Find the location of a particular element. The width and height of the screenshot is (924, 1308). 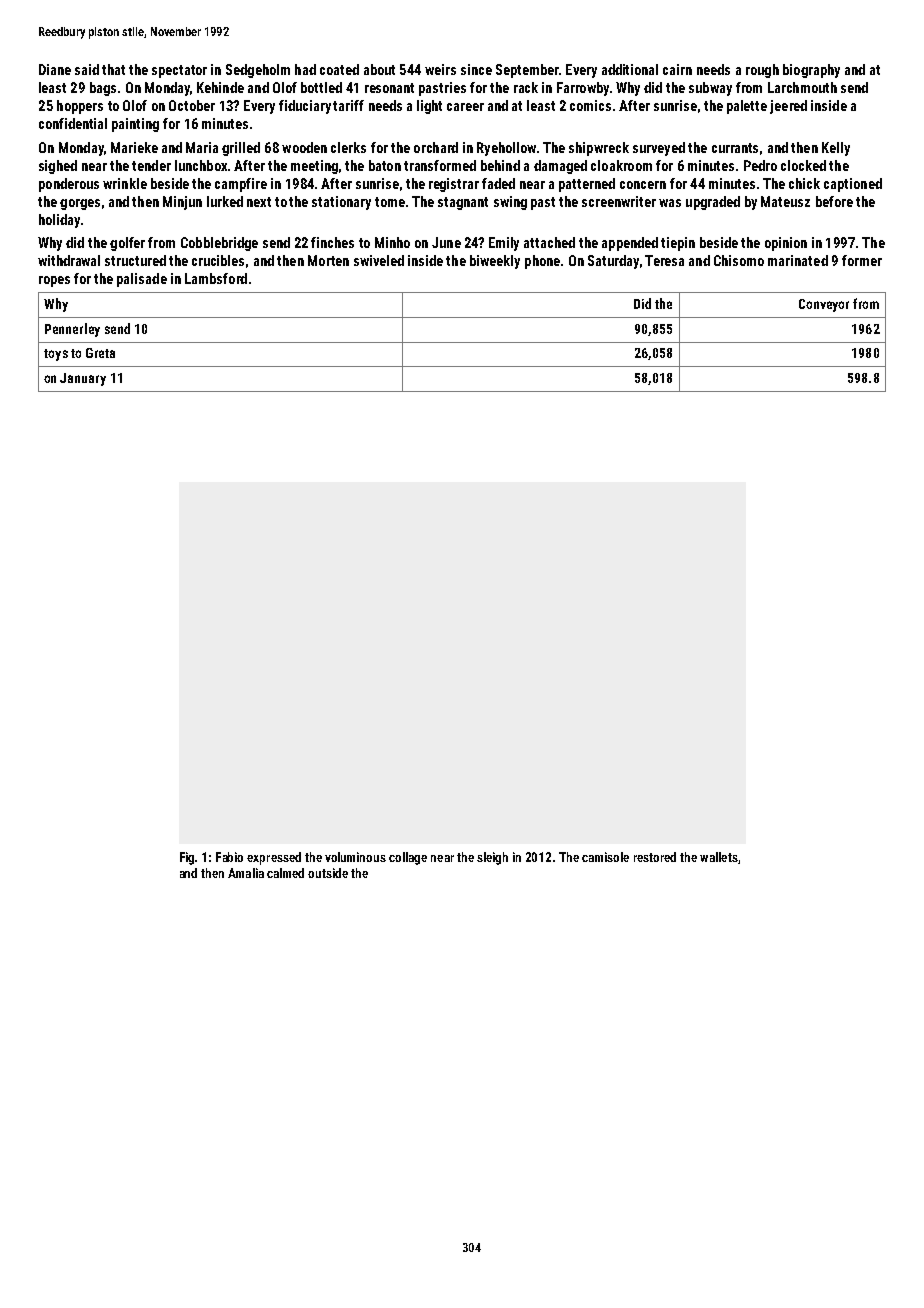

voluminous is located at coordinates (355, 857).
